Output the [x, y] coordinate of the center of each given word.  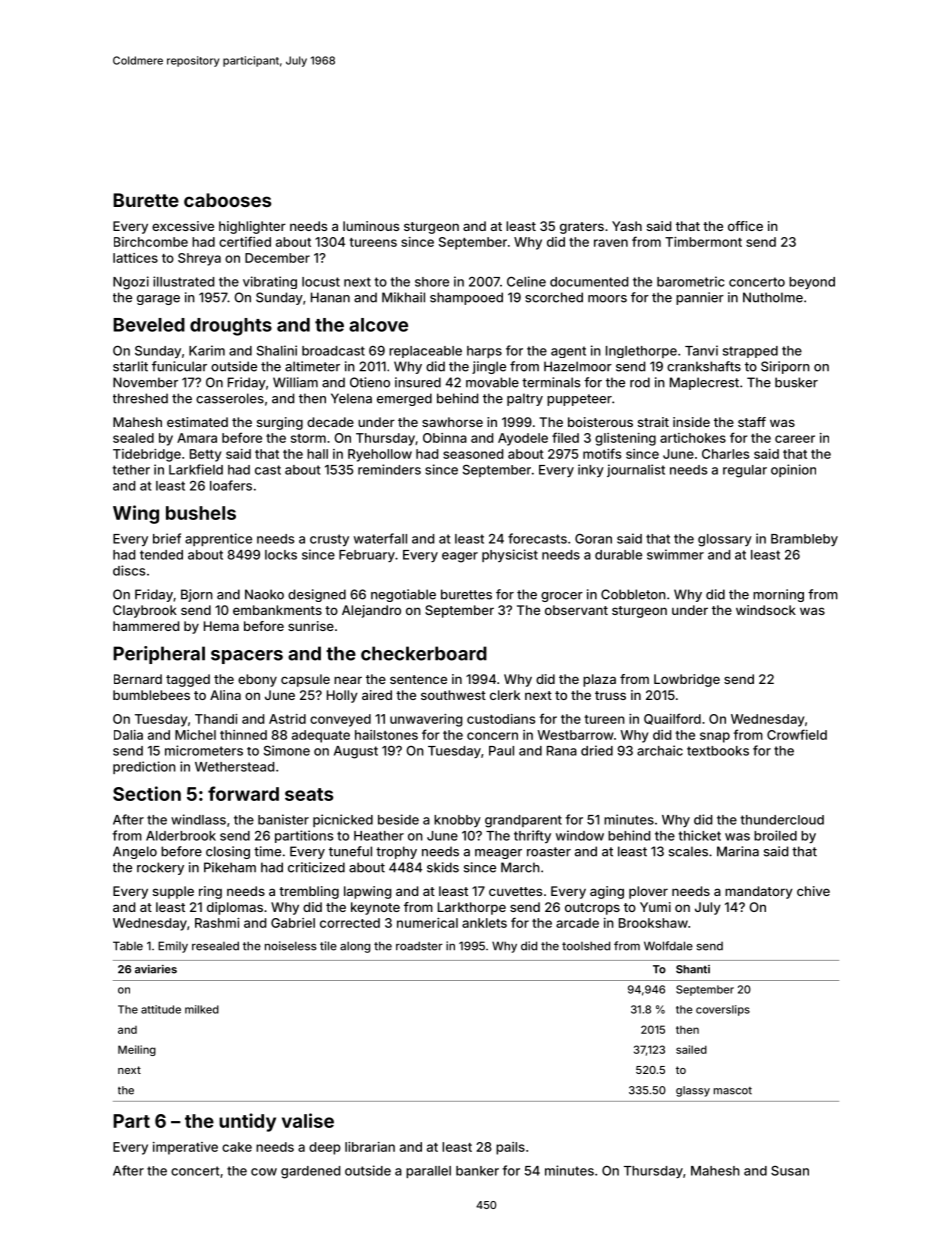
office [745, 226]
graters [582, 228]
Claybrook [145, 611]
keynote [375, 908]
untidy [247, 1122]
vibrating [270, 282]
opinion [793, 470]
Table [128, 946]
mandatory [759, 892]
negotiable [403, 595]
